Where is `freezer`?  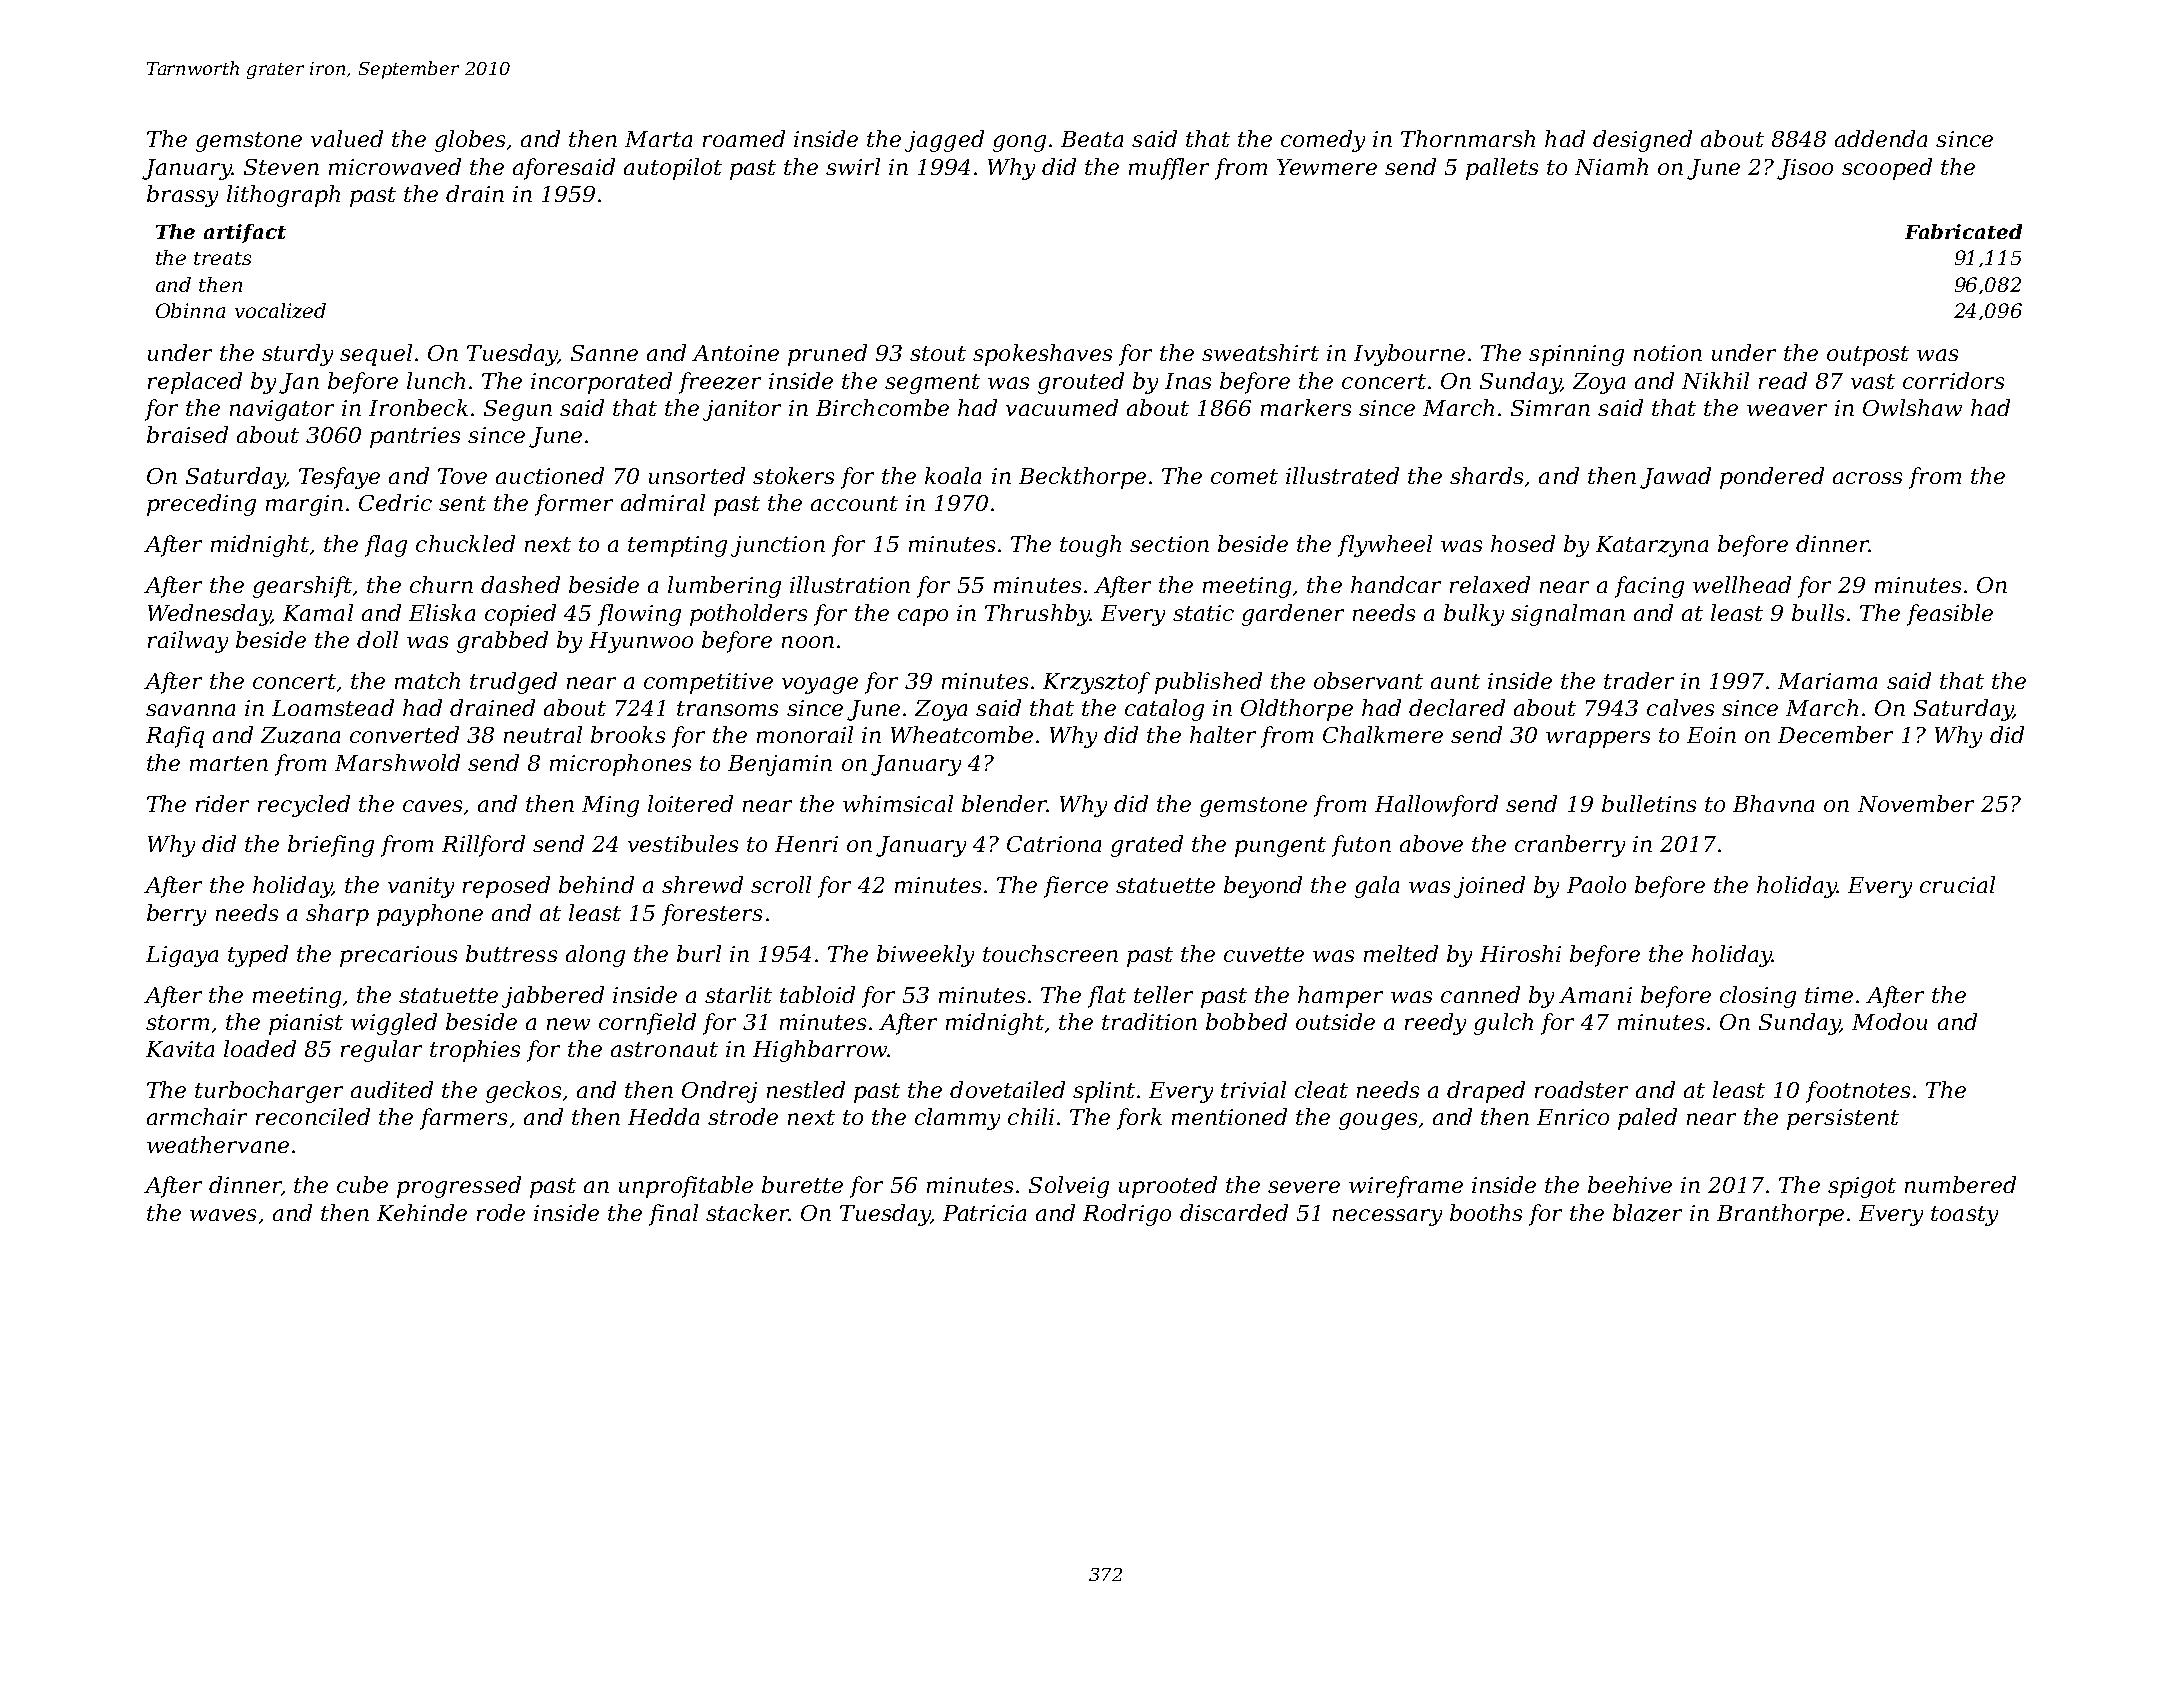
freezer is located at coordinates (720, 383).
